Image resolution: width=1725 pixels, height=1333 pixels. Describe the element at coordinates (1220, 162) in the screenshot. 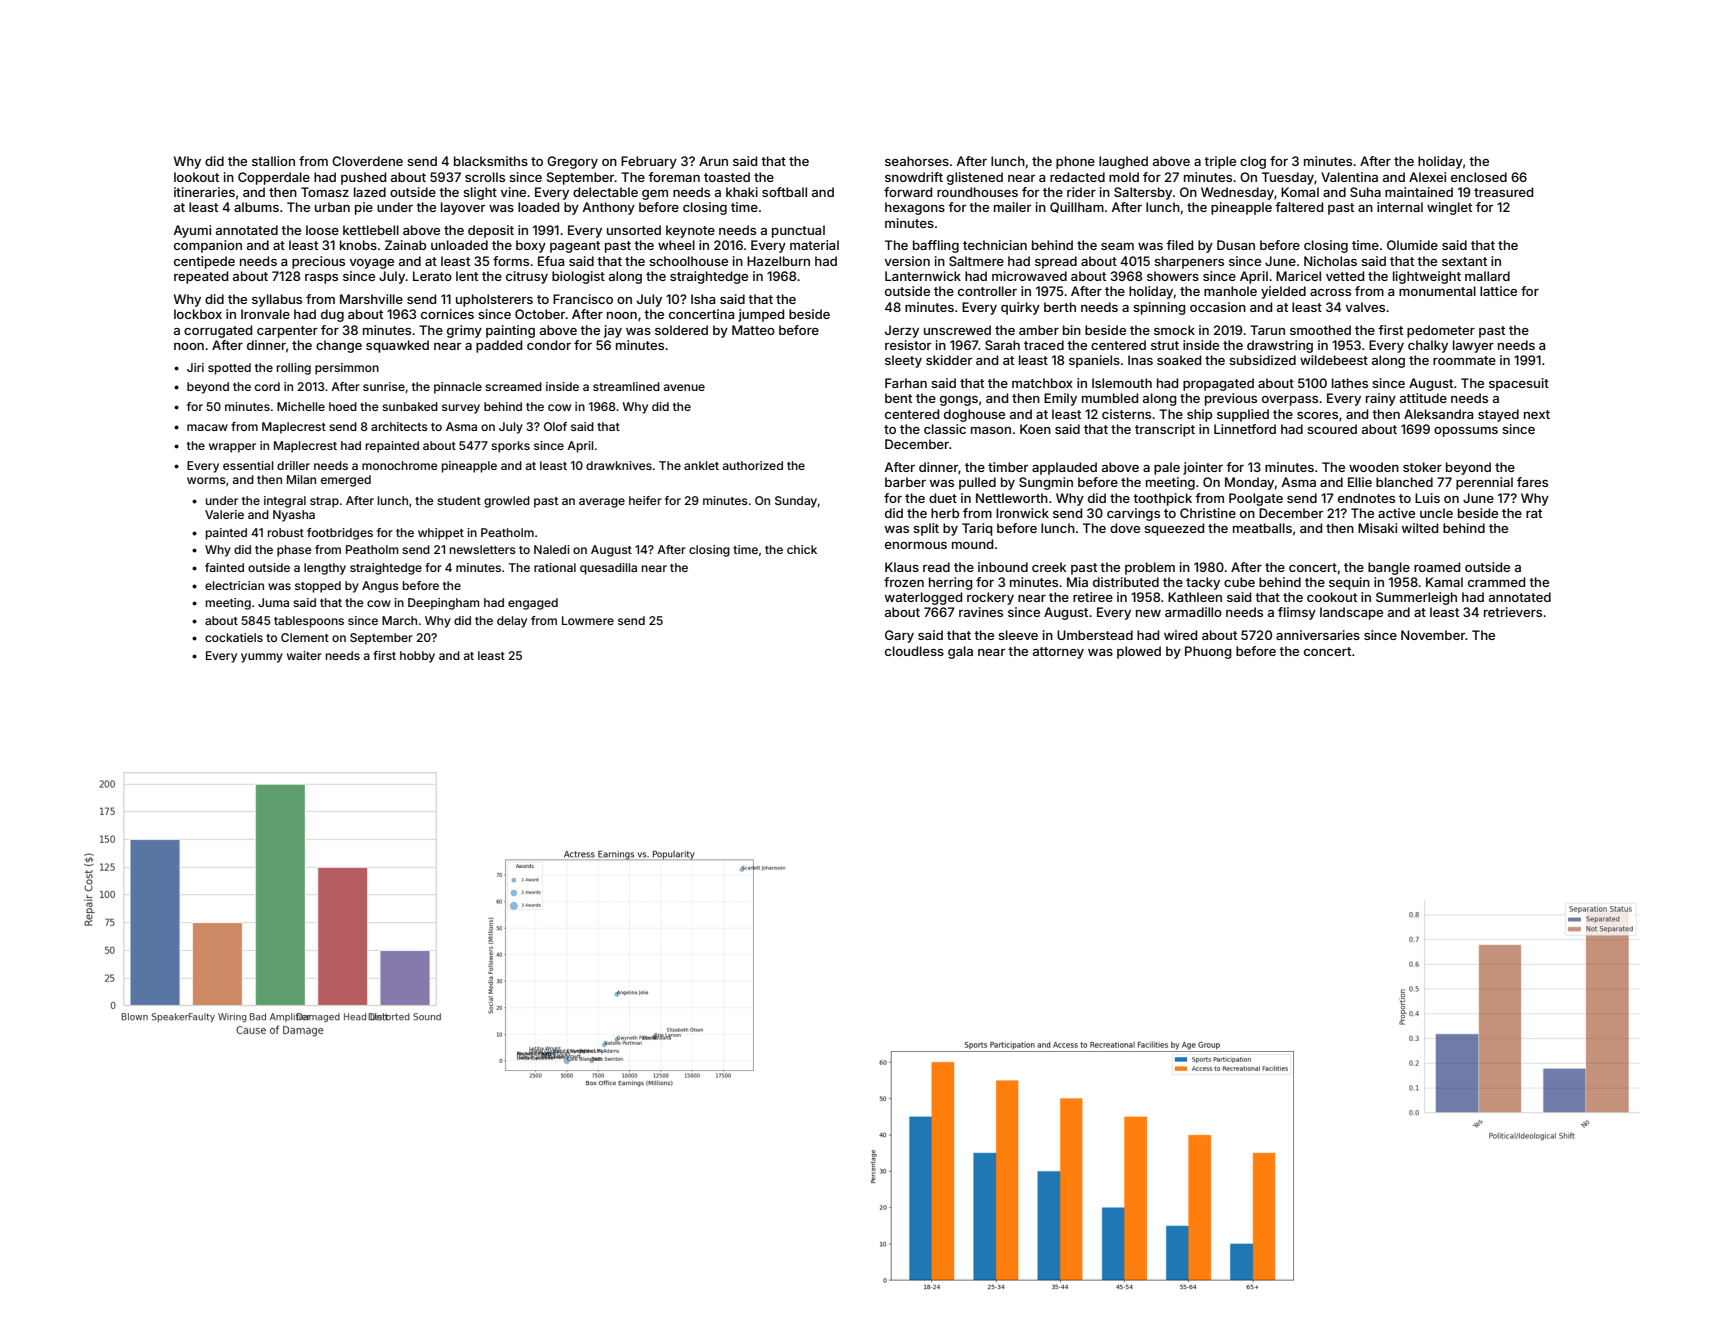

I see `triple` at that location.
